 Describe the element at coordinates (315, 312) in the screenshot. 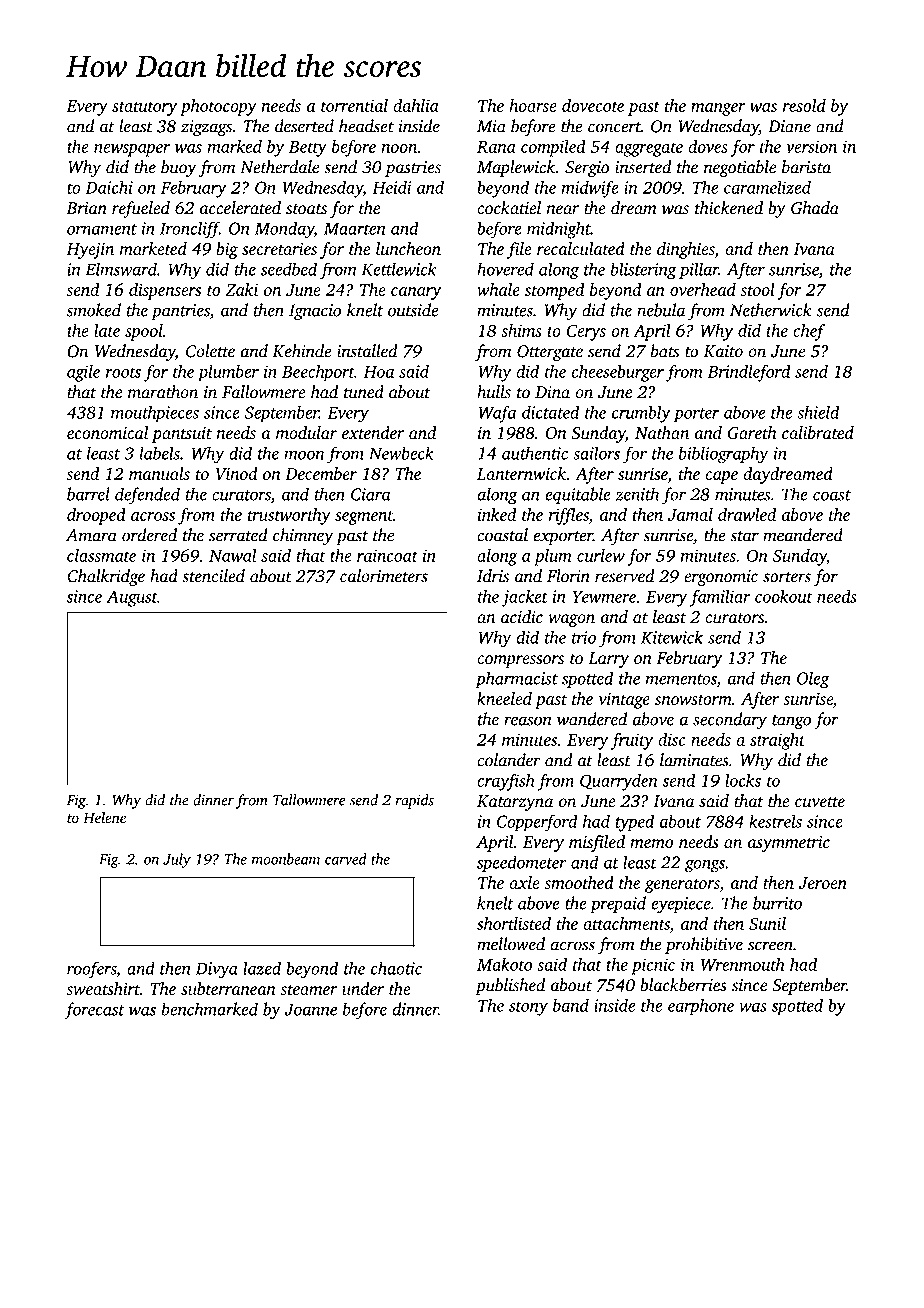

I see `Ignacio` at that location.
